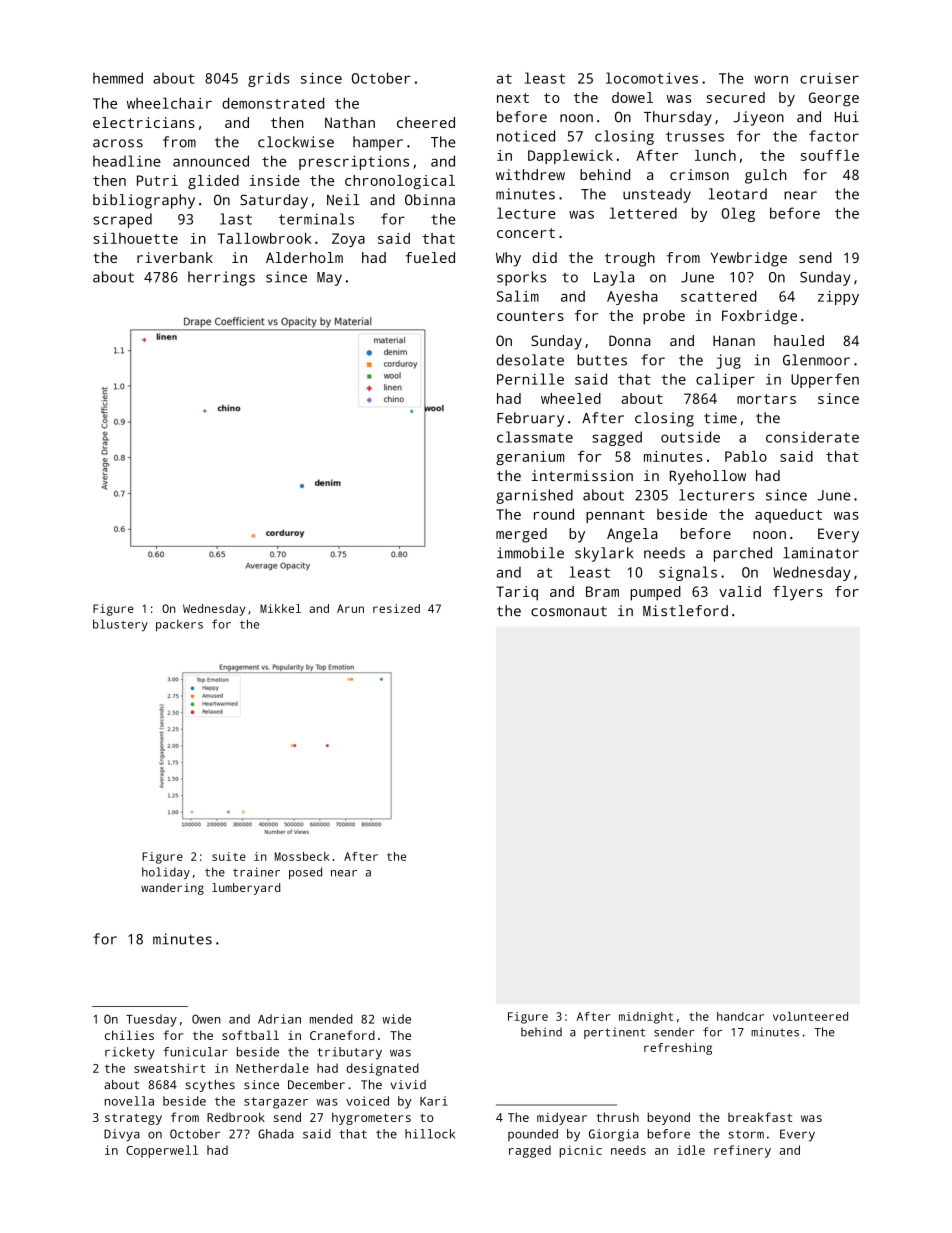 This screenshot has width=952, height=1233. What do you see at coordinates (829, 78) in the screenshot?
I see `cruiser` at bounding box center [829, 78].
